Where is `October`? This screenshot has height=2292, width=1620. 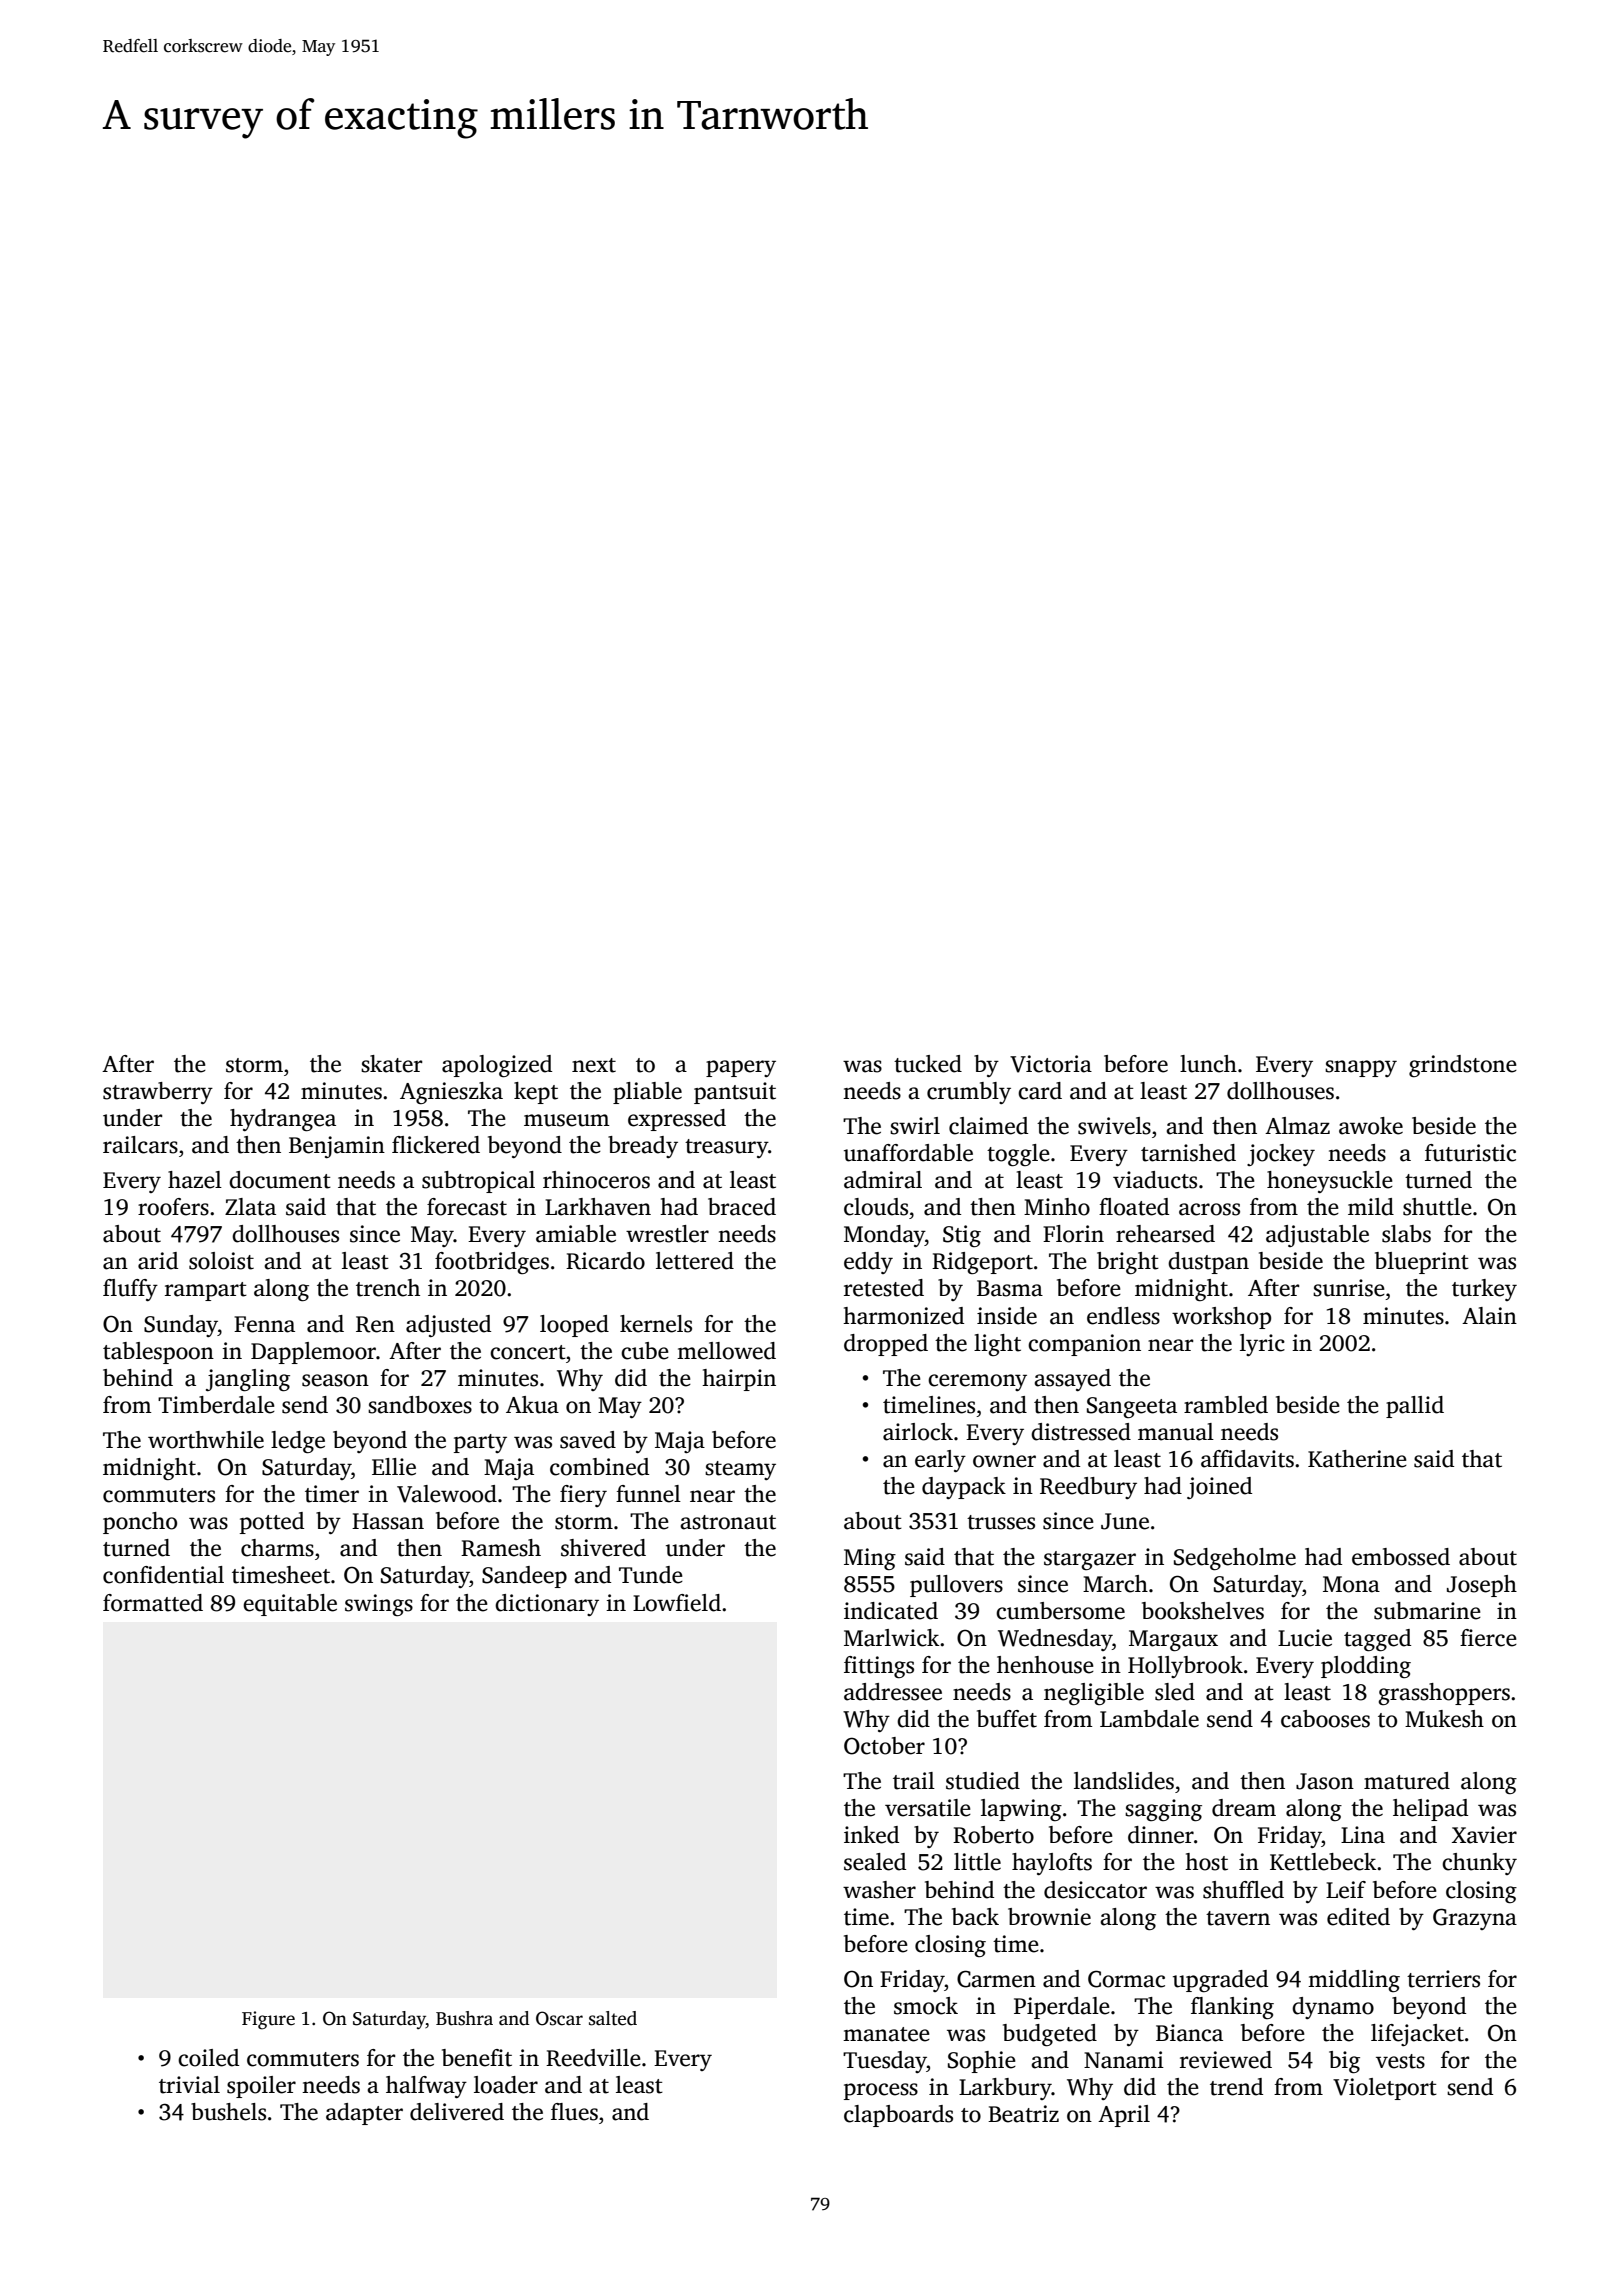
October is located at coordinates (884, 1746).
